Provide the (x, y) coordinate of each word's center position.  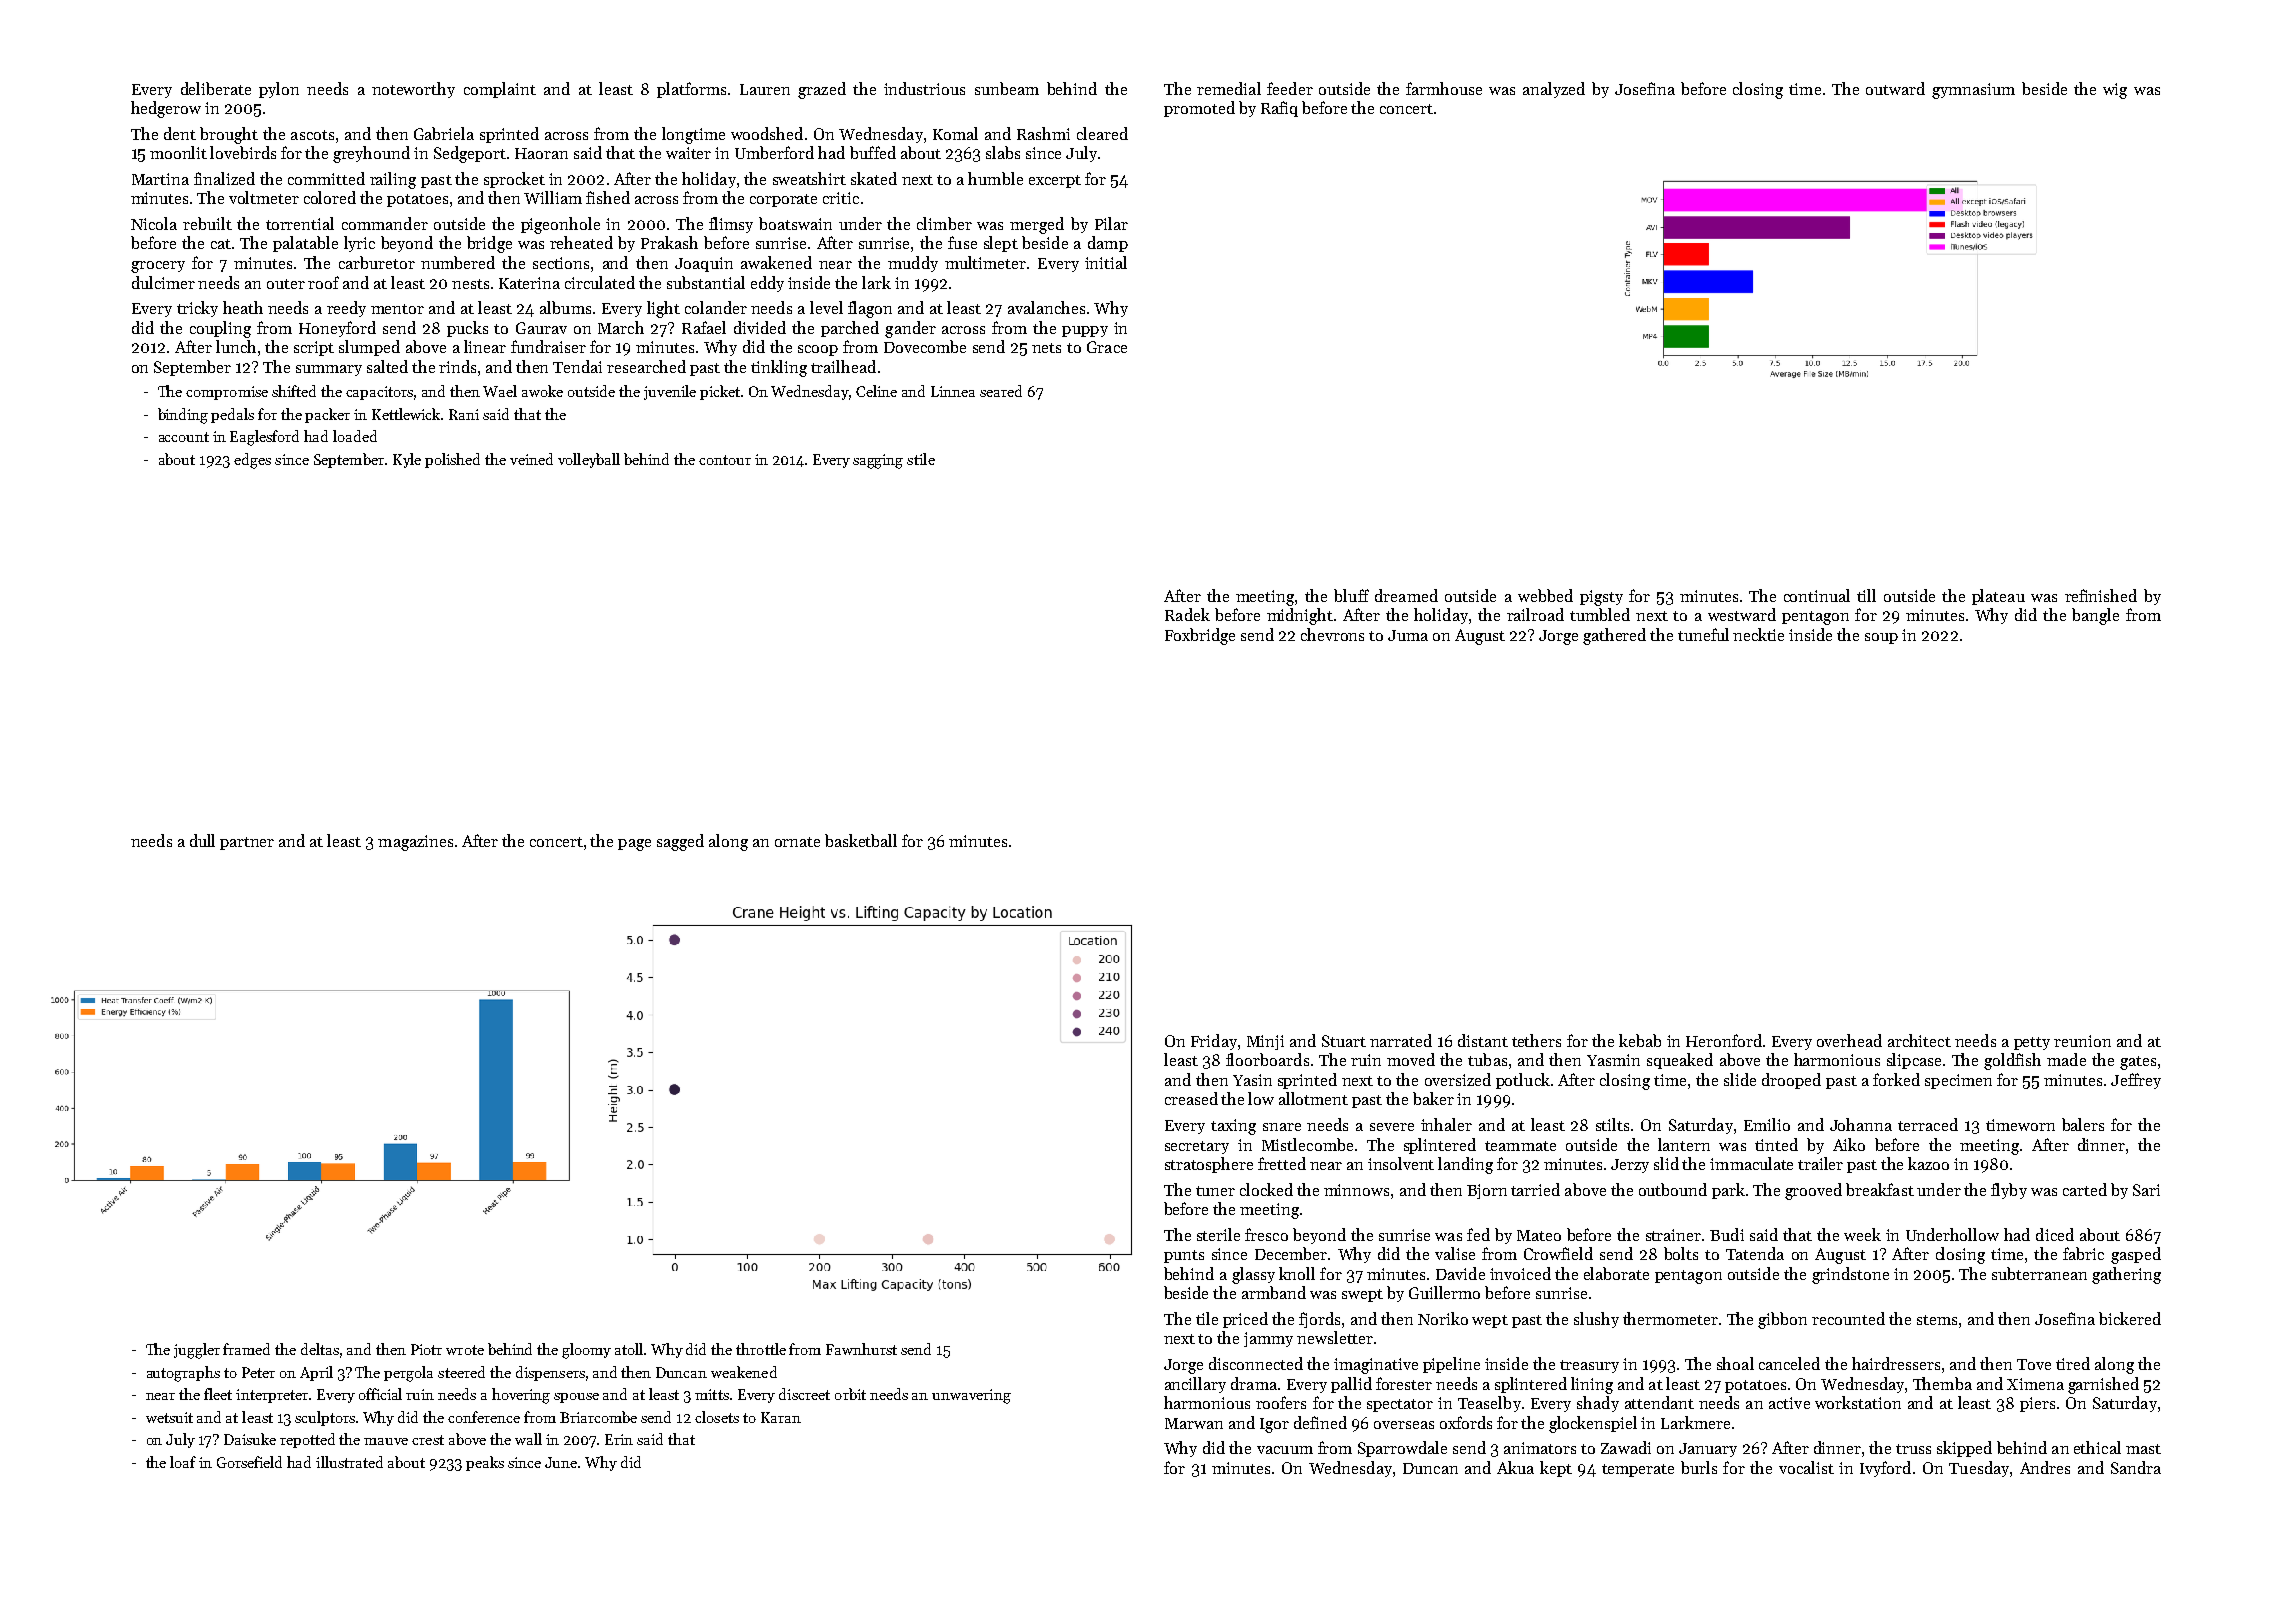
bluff (1351, 595)
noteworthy (413, 90)
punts (1184, 1256)
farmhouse (1444, 88)
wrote (465, 1350)
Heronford (1724, 1040)
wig (2115, 91)
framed (246, 1349)
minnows (1356, 1190)
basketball (861, 840)
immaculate (1751, 1163)
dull (202, 840)
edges (252, 461)
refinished (2101, 595)
